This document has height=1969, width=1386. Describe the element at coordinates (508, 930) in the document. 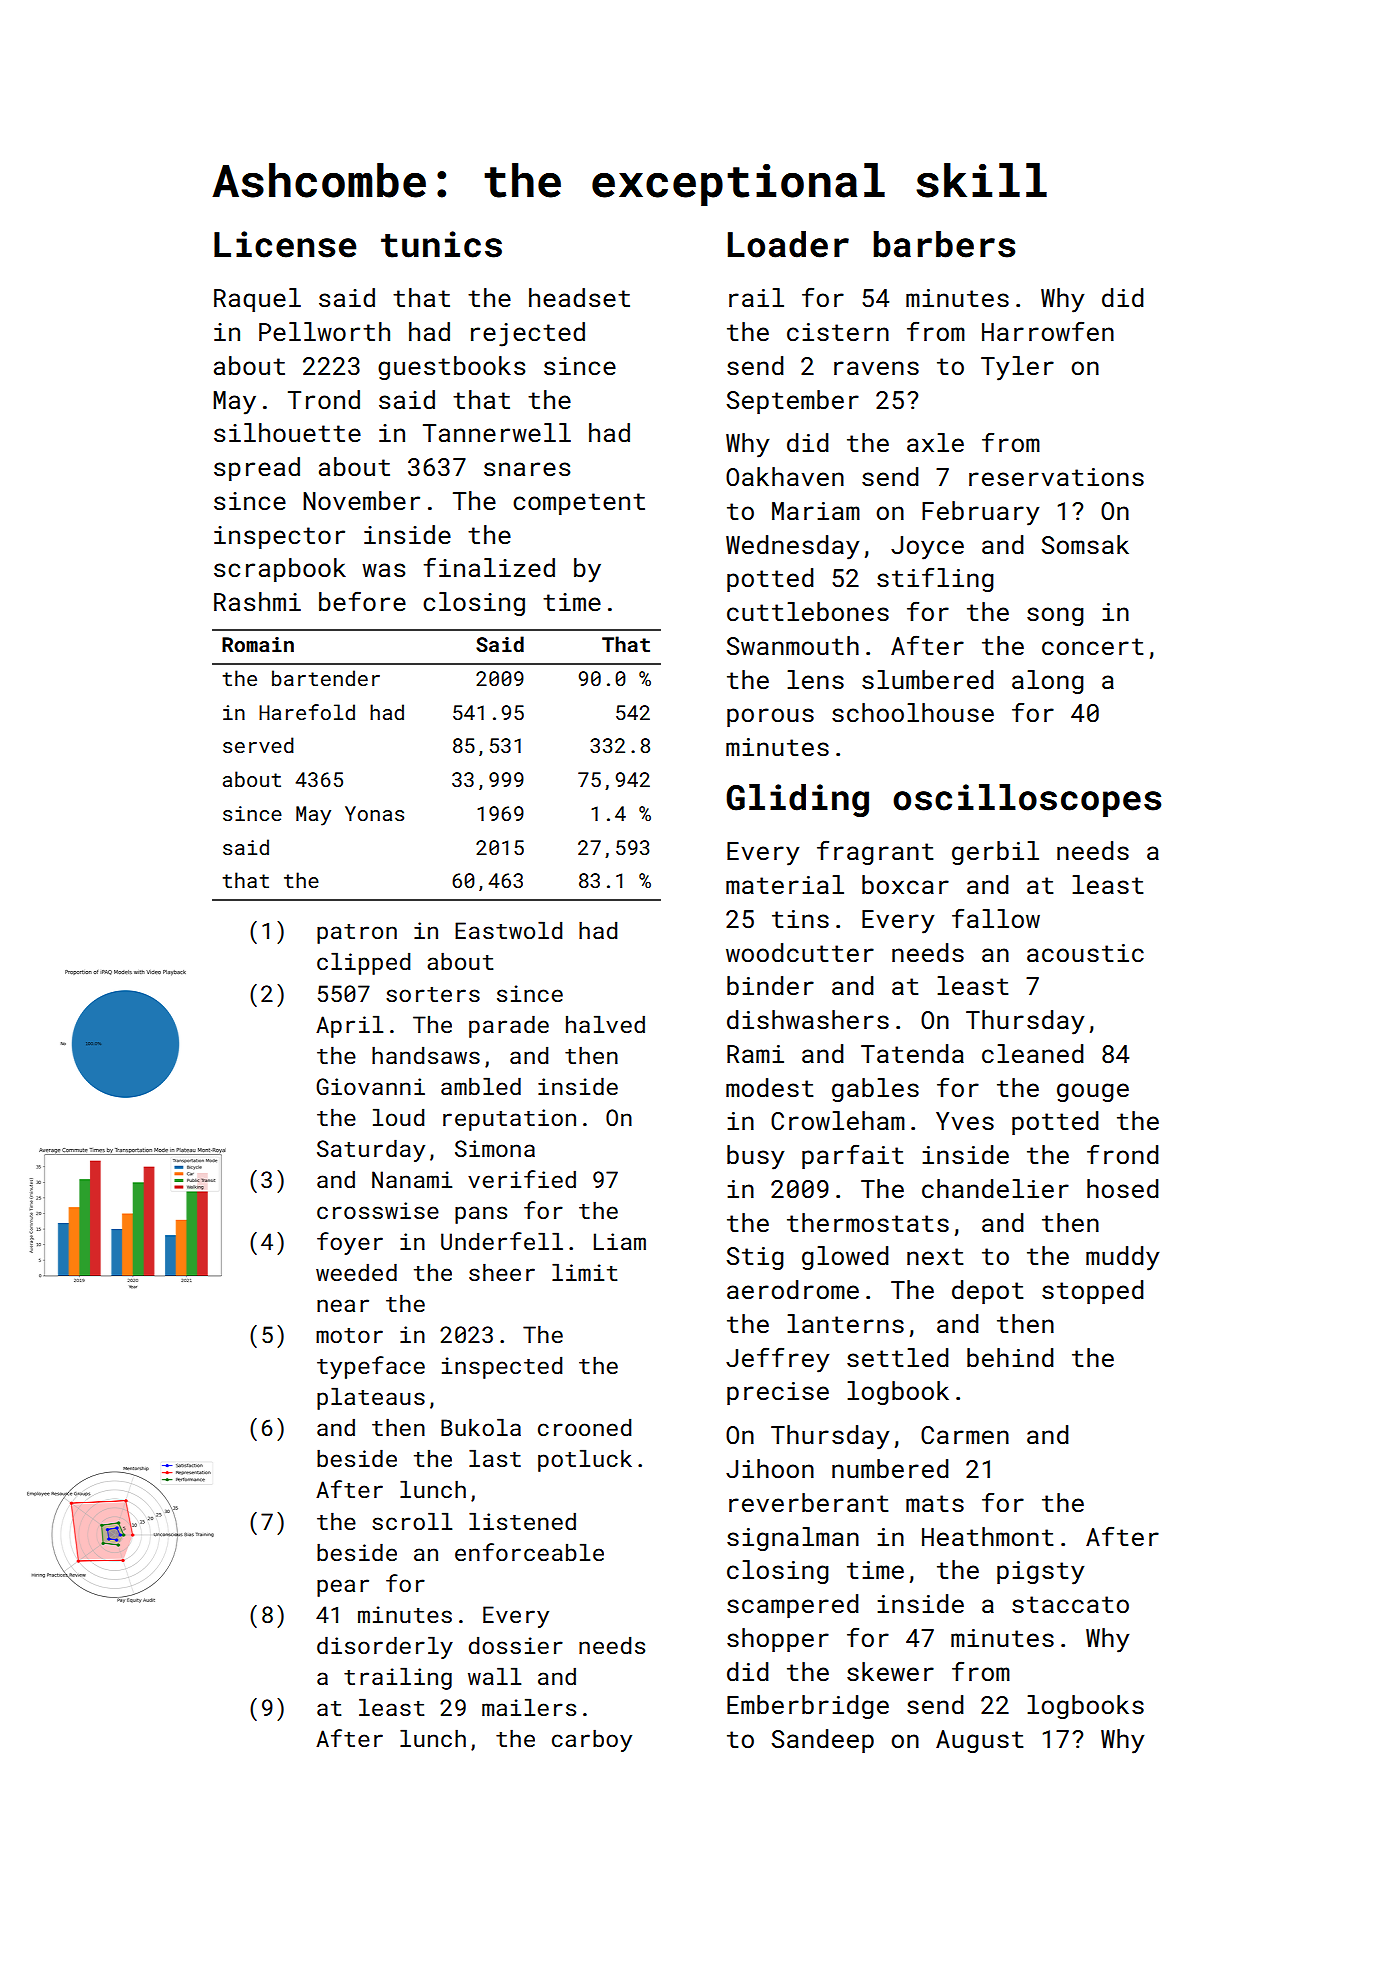

I see `Eastwold` at that location.
